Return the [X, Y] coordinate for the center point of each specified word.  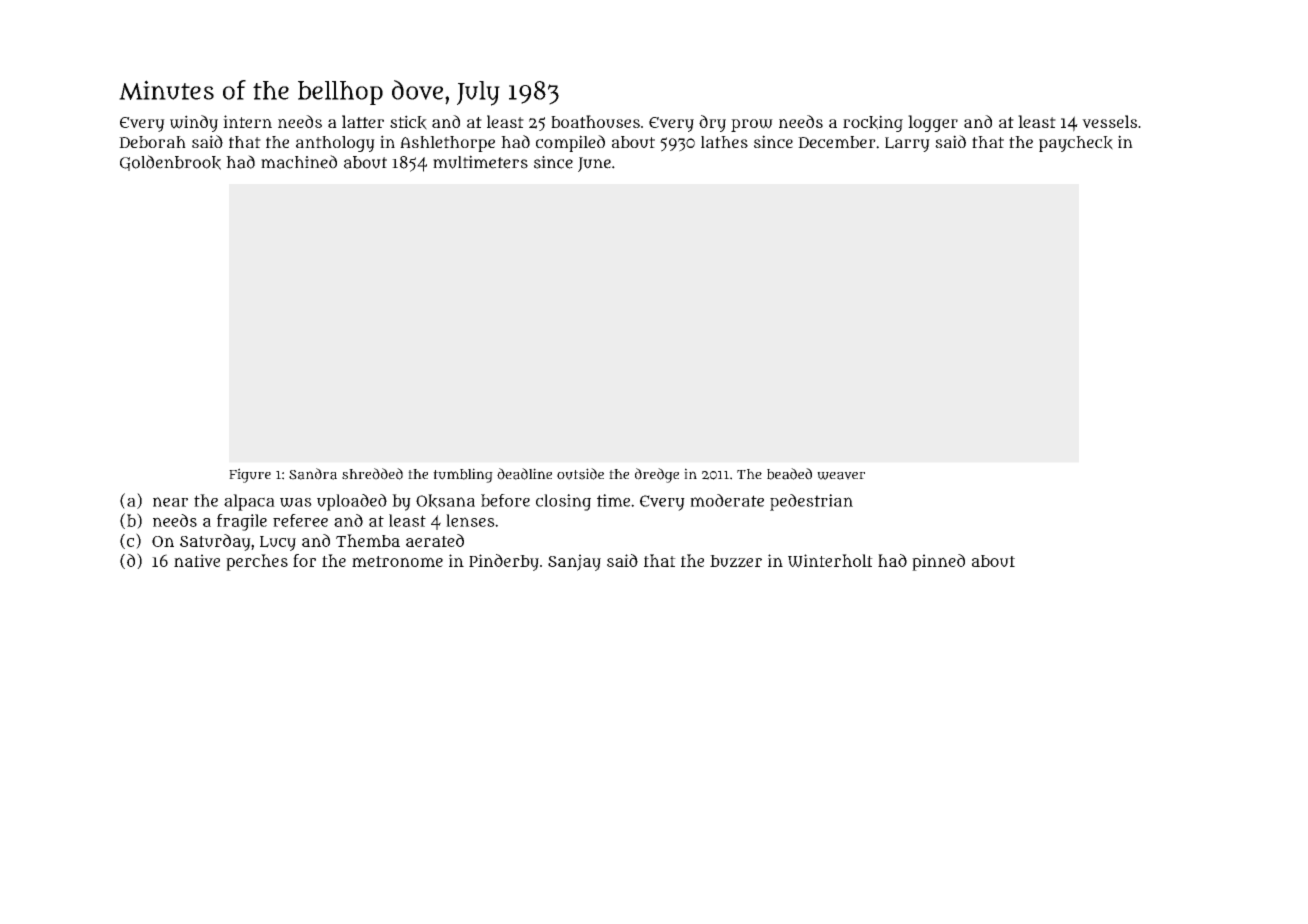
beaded [789, 474]
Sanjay [574, 562]
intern [247, 121]
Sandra [313, 474]
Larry [907, 144]
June [594, 164]
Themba [368, 540]
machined [299, 162]
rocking [873, 123]
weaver [841, 476]
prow [752, 125]
